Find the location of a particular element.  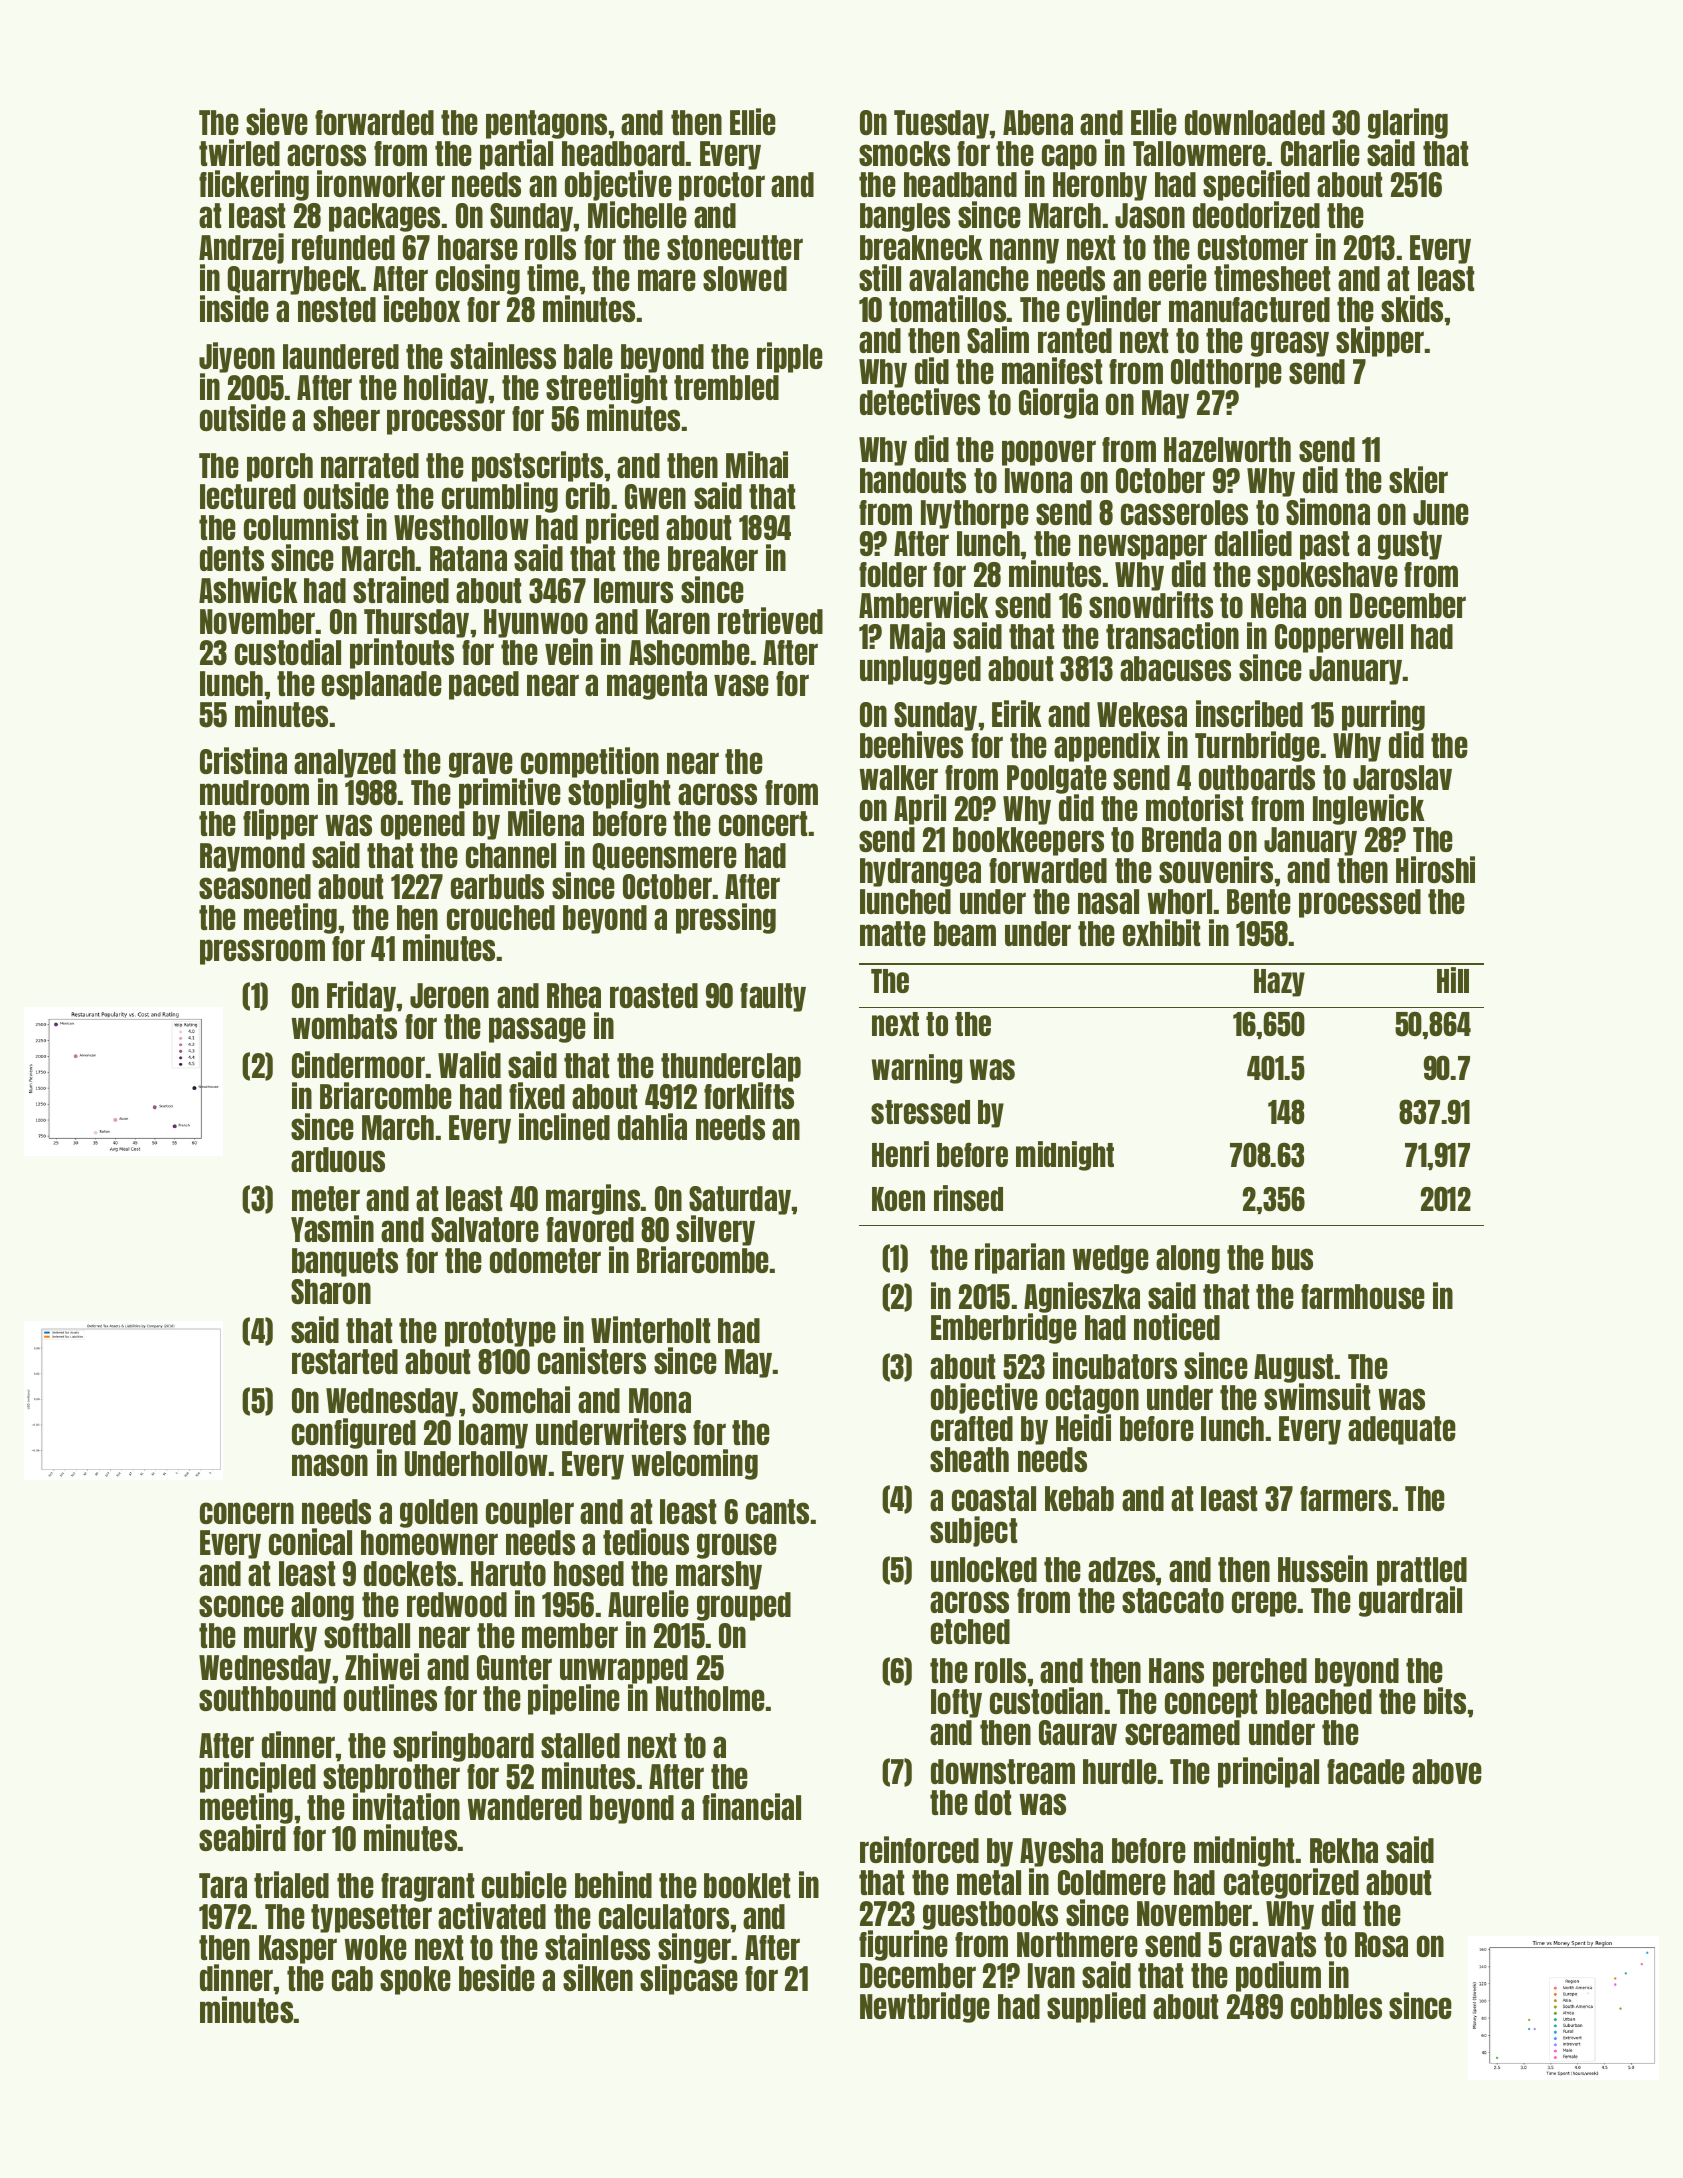

downloaded is located at coordinates (1255, 122).
